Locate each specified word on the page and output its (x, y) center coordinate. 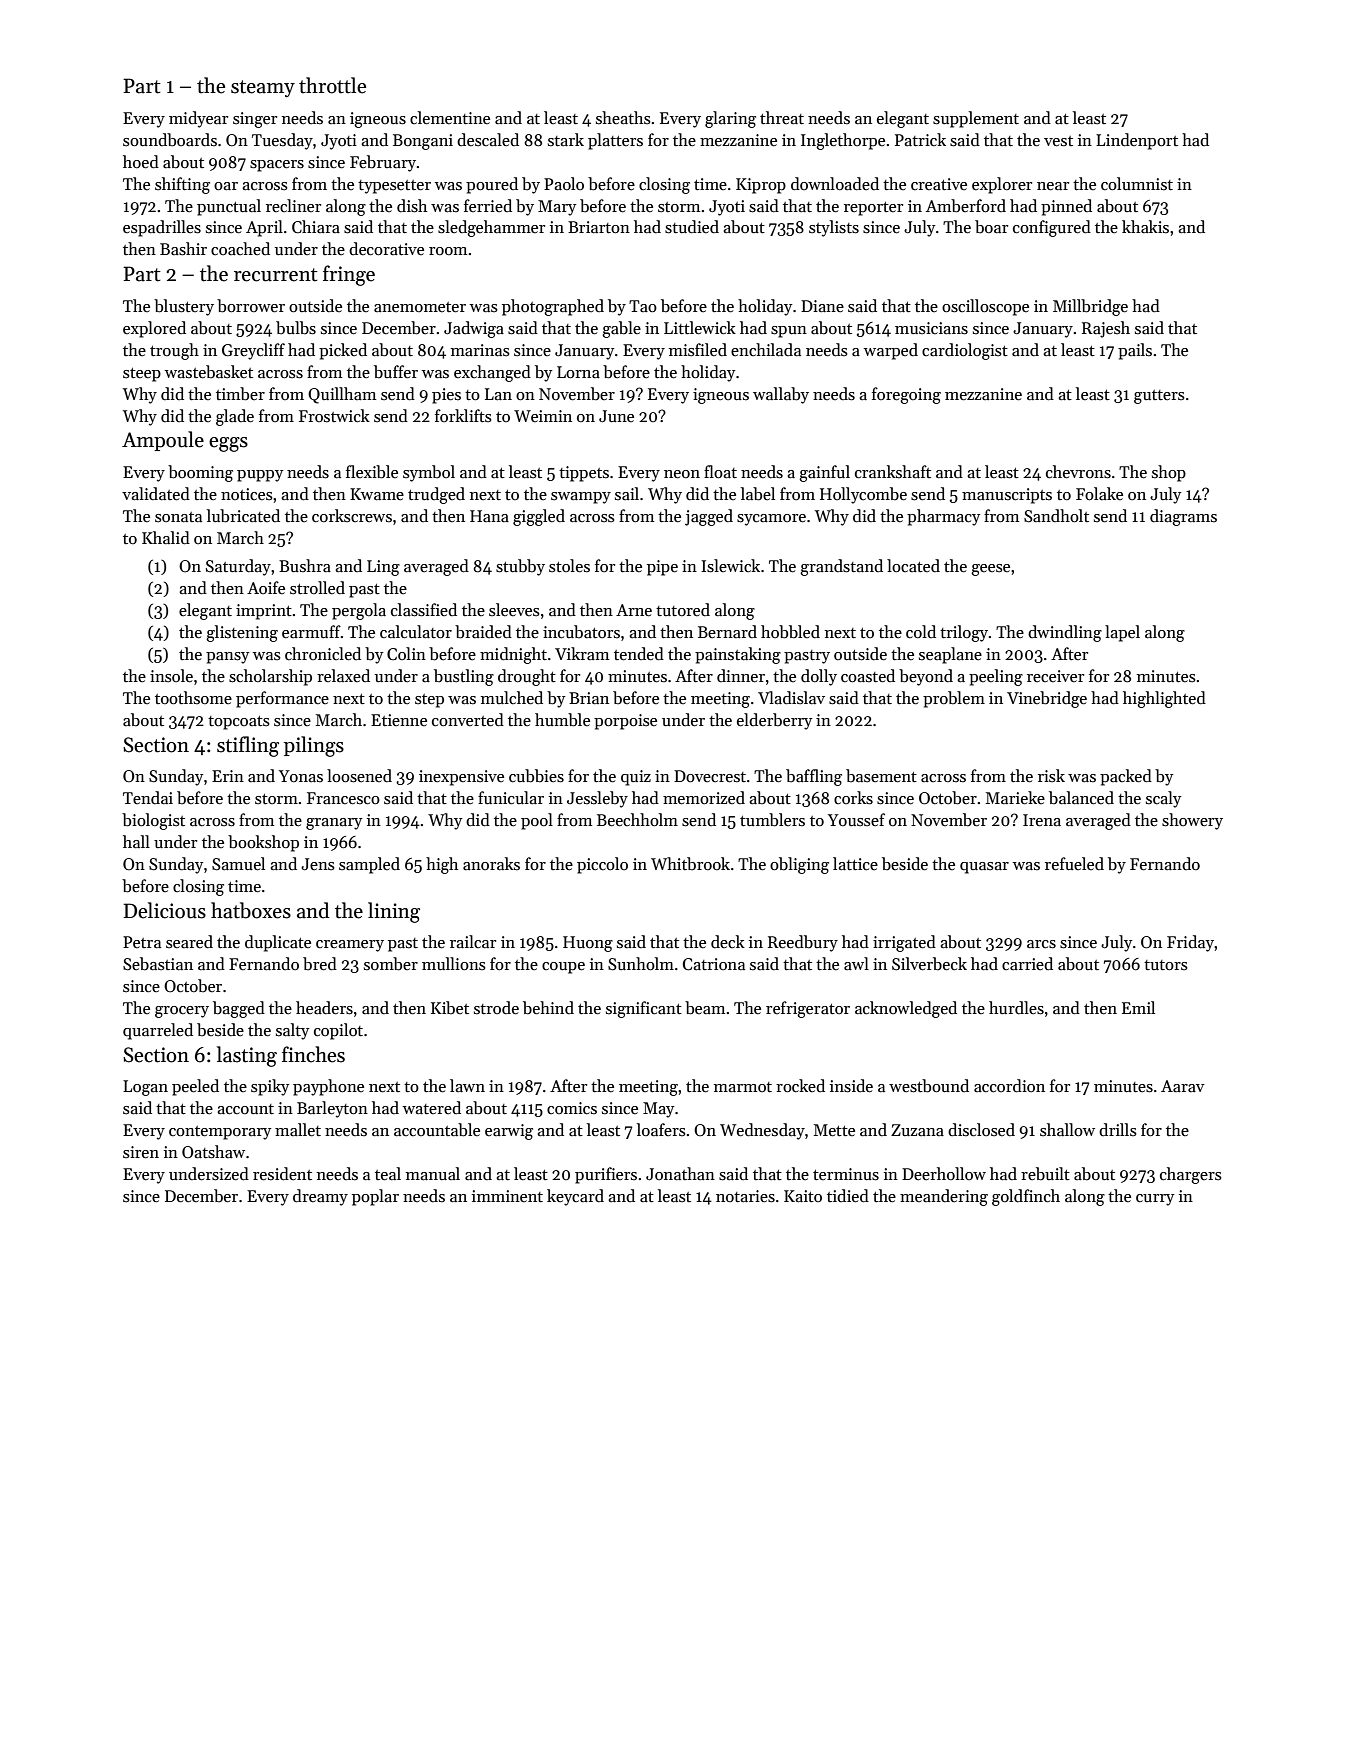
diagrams (1183, 517)
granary (334, 824)
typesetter (394, 187)
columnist (1137, 184)
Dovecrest (710, 776)
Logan (145, 1088)
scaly (1163, 799)
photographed (553, 307)
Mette (834, 1130)
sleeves (514, 610)
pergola (359, 611)
